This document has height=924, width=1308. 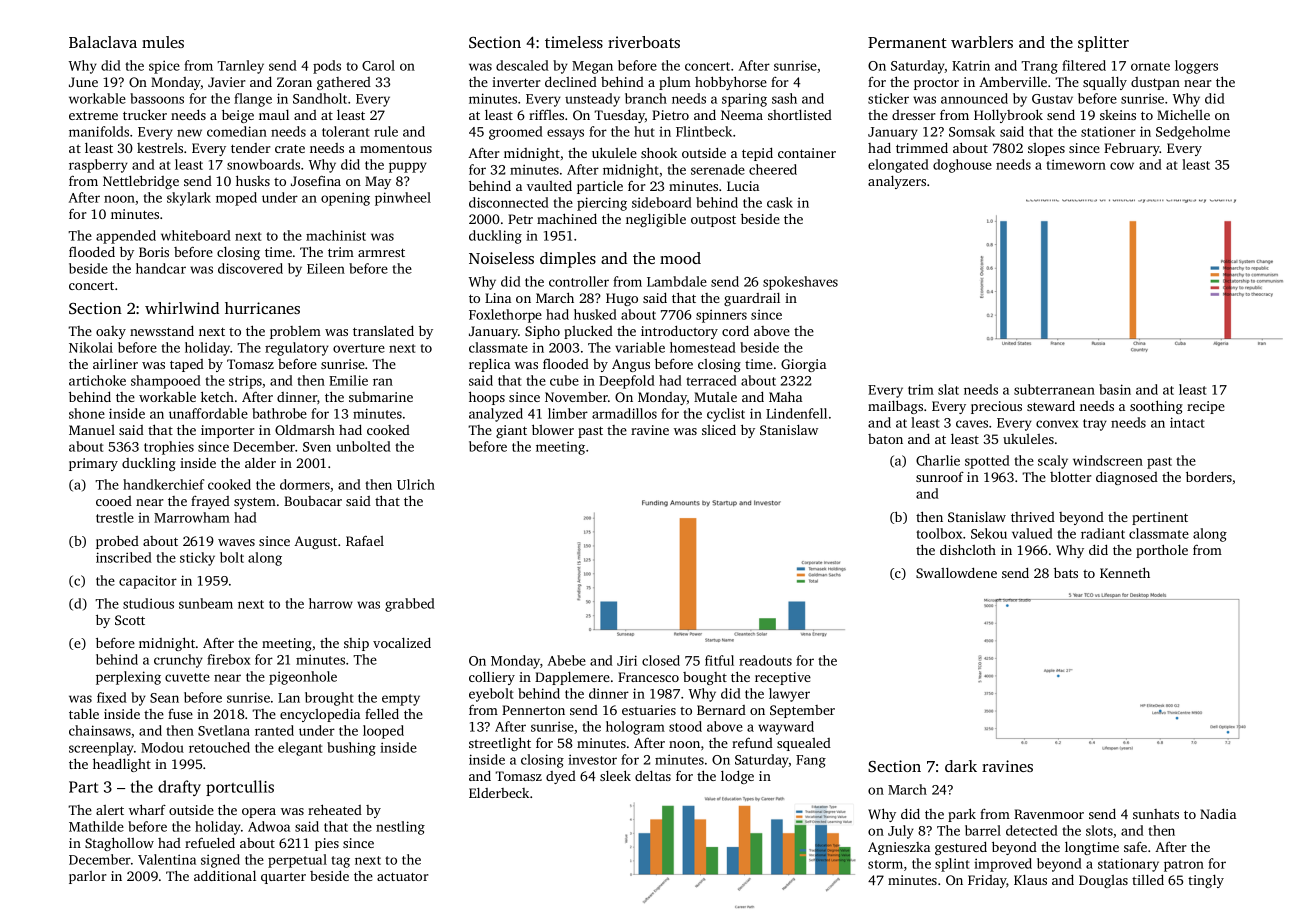 I want to click on actuator, so click(x=403, y=876).
